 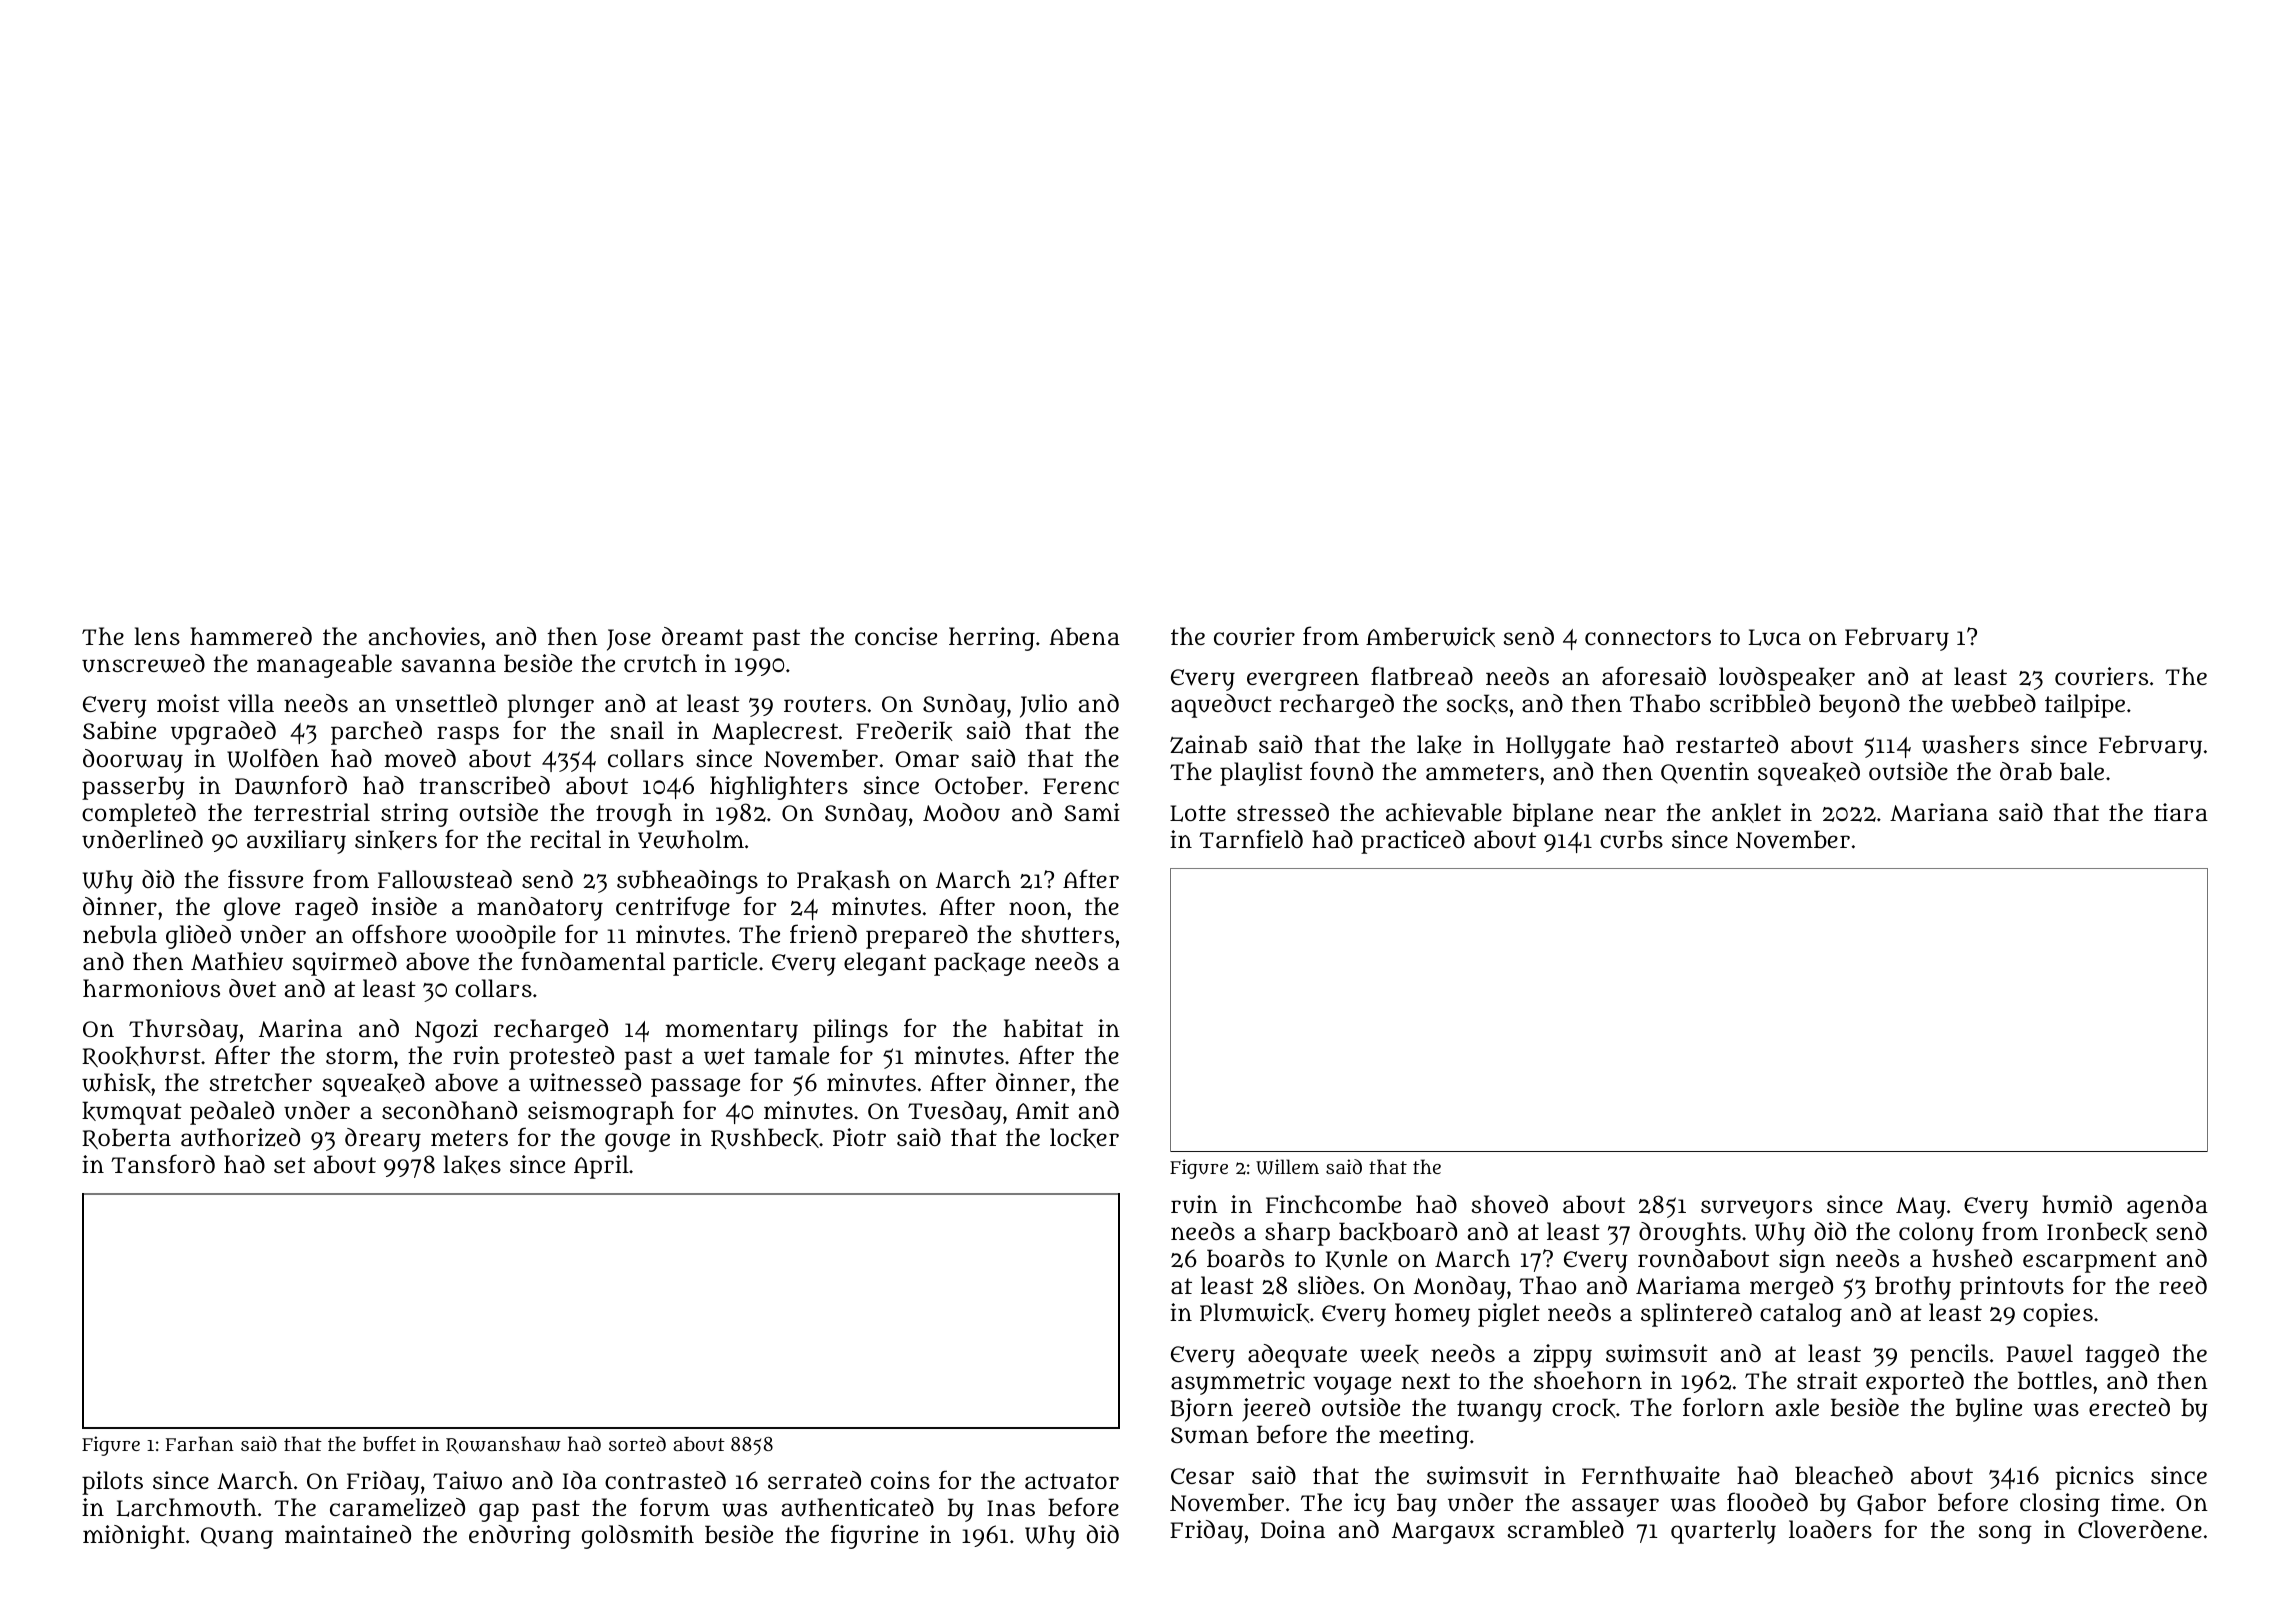 What do you see at coordinates (1084, 1138) in the screenshot?
I see `locker` at bounding box center [1084, 1138].
